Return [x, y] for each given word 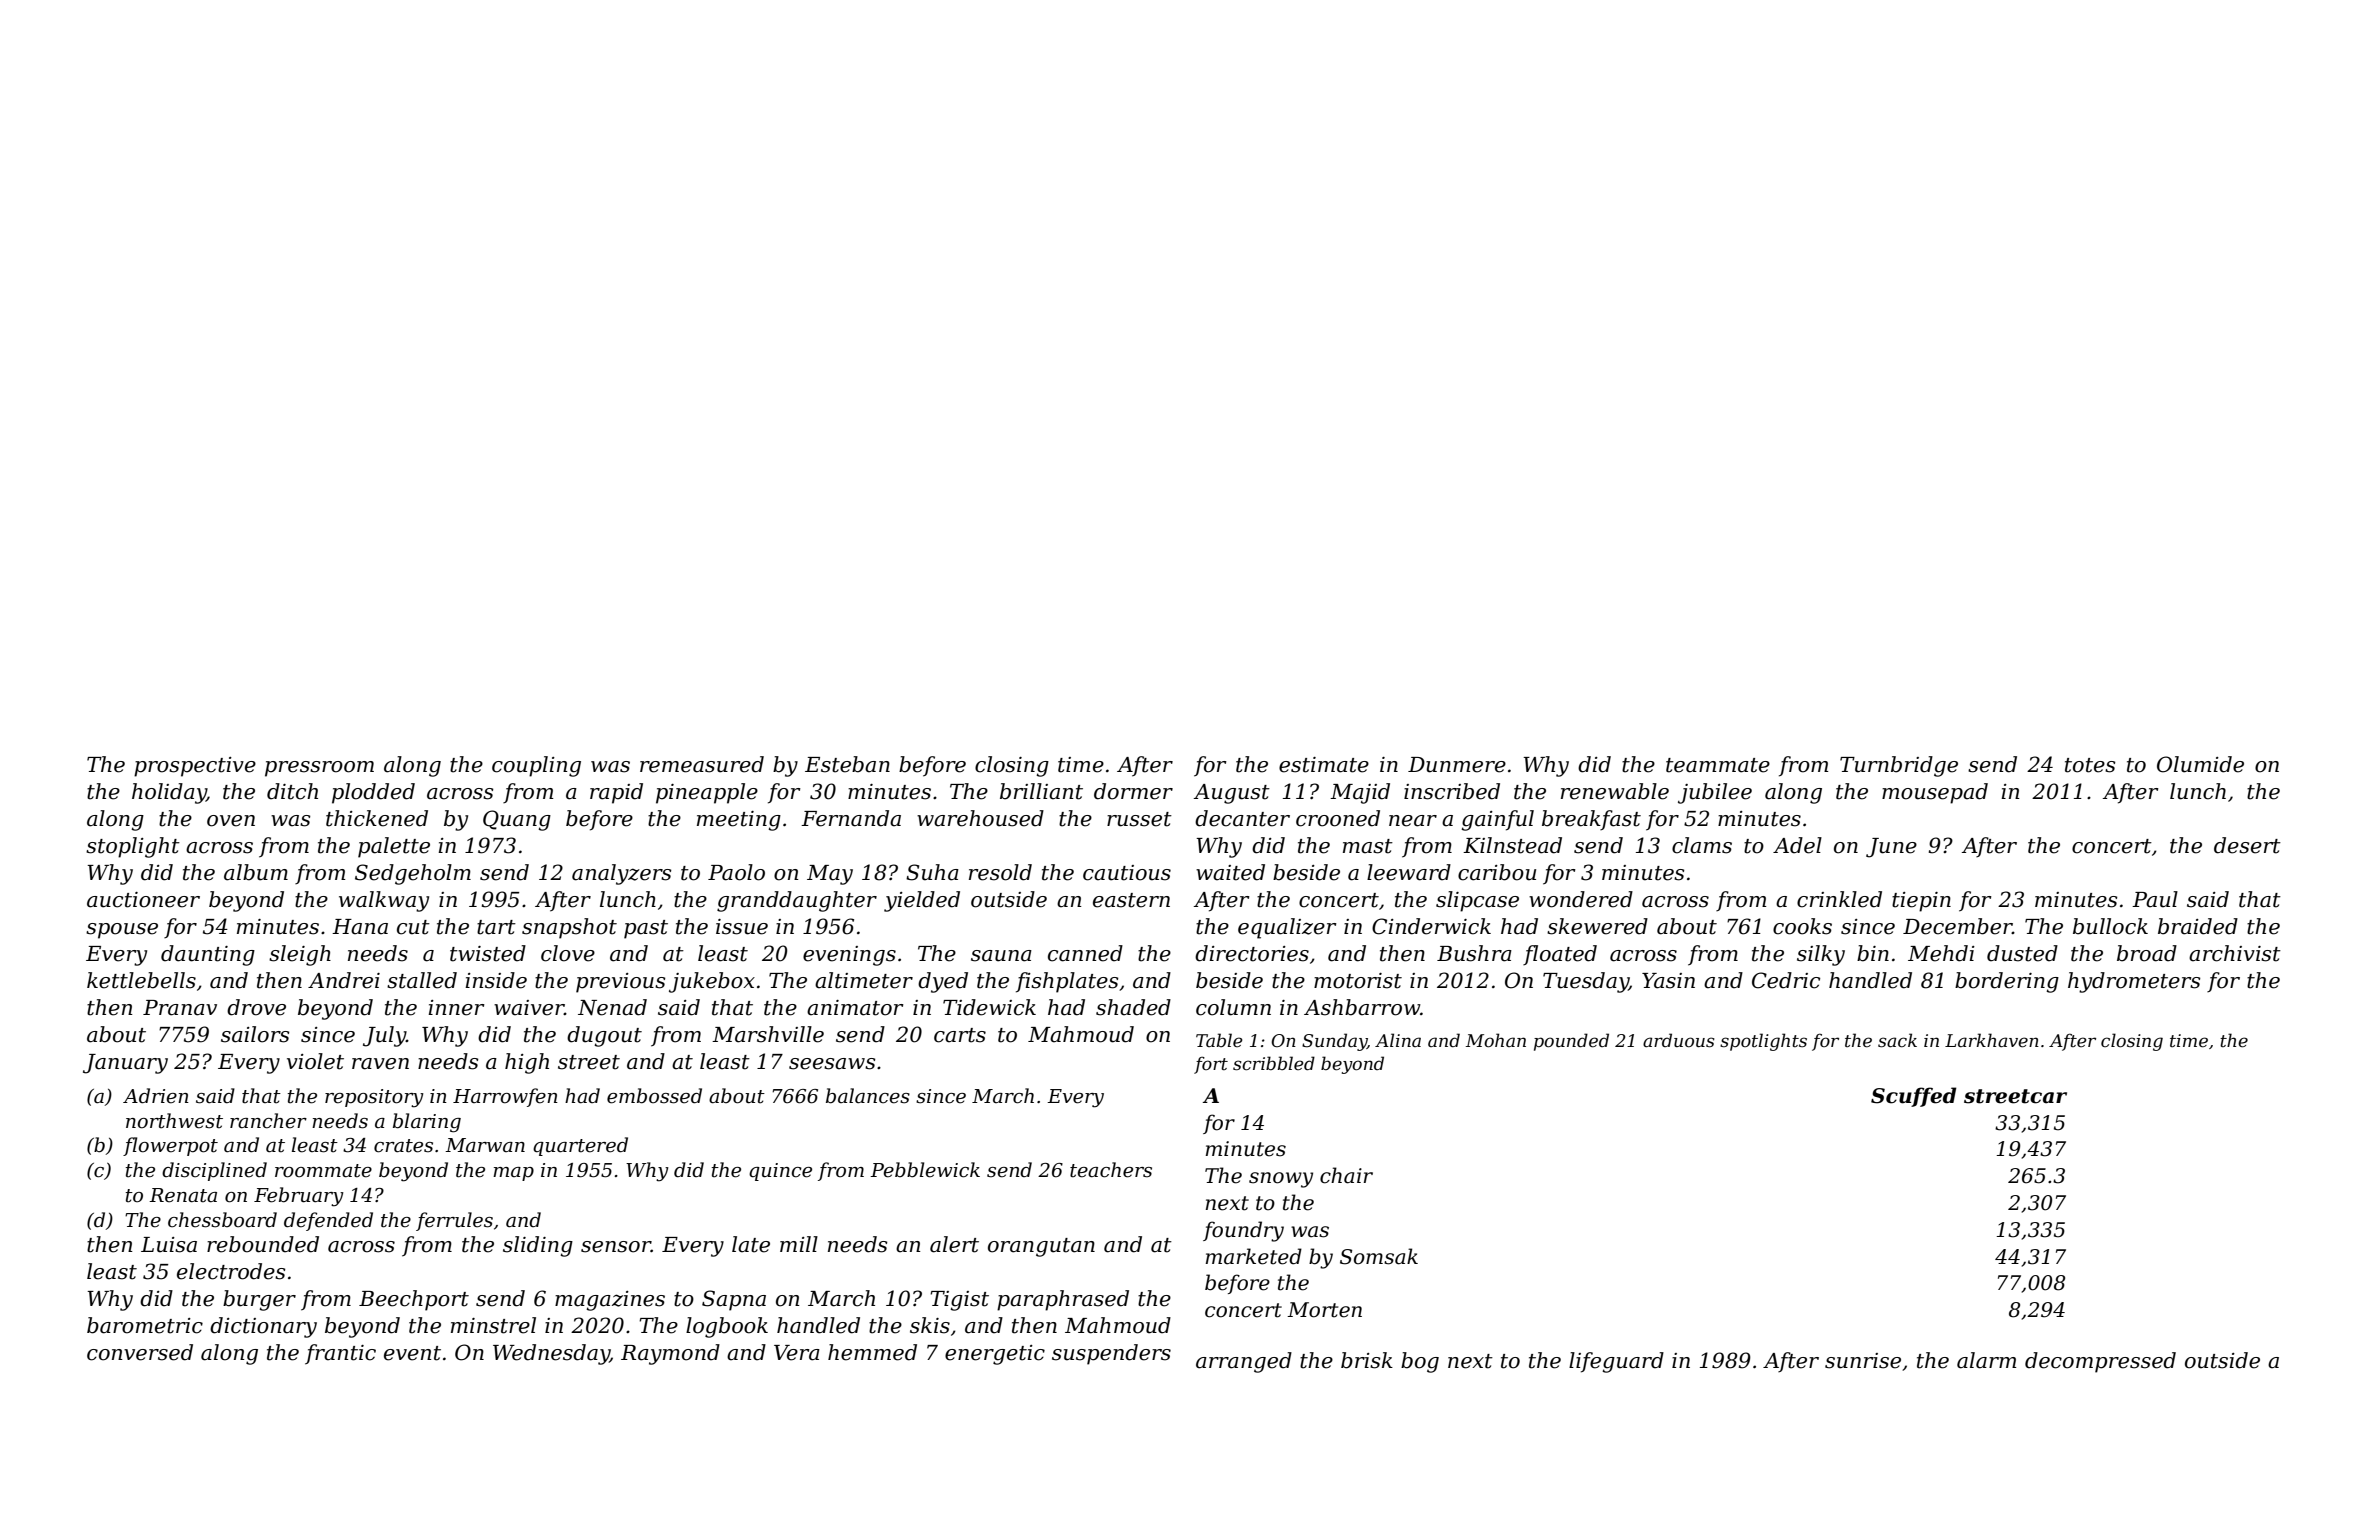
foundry [1243, 1231]
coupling [536, 766]
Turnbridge [1899, 766]
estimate [1324, 765]
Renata [183, 1195]
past [646, 929]
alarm [1986, 1360]
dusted [2022, 953]
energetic [995, 1355]
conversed [140, 1352]
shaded [1133, 1007]
